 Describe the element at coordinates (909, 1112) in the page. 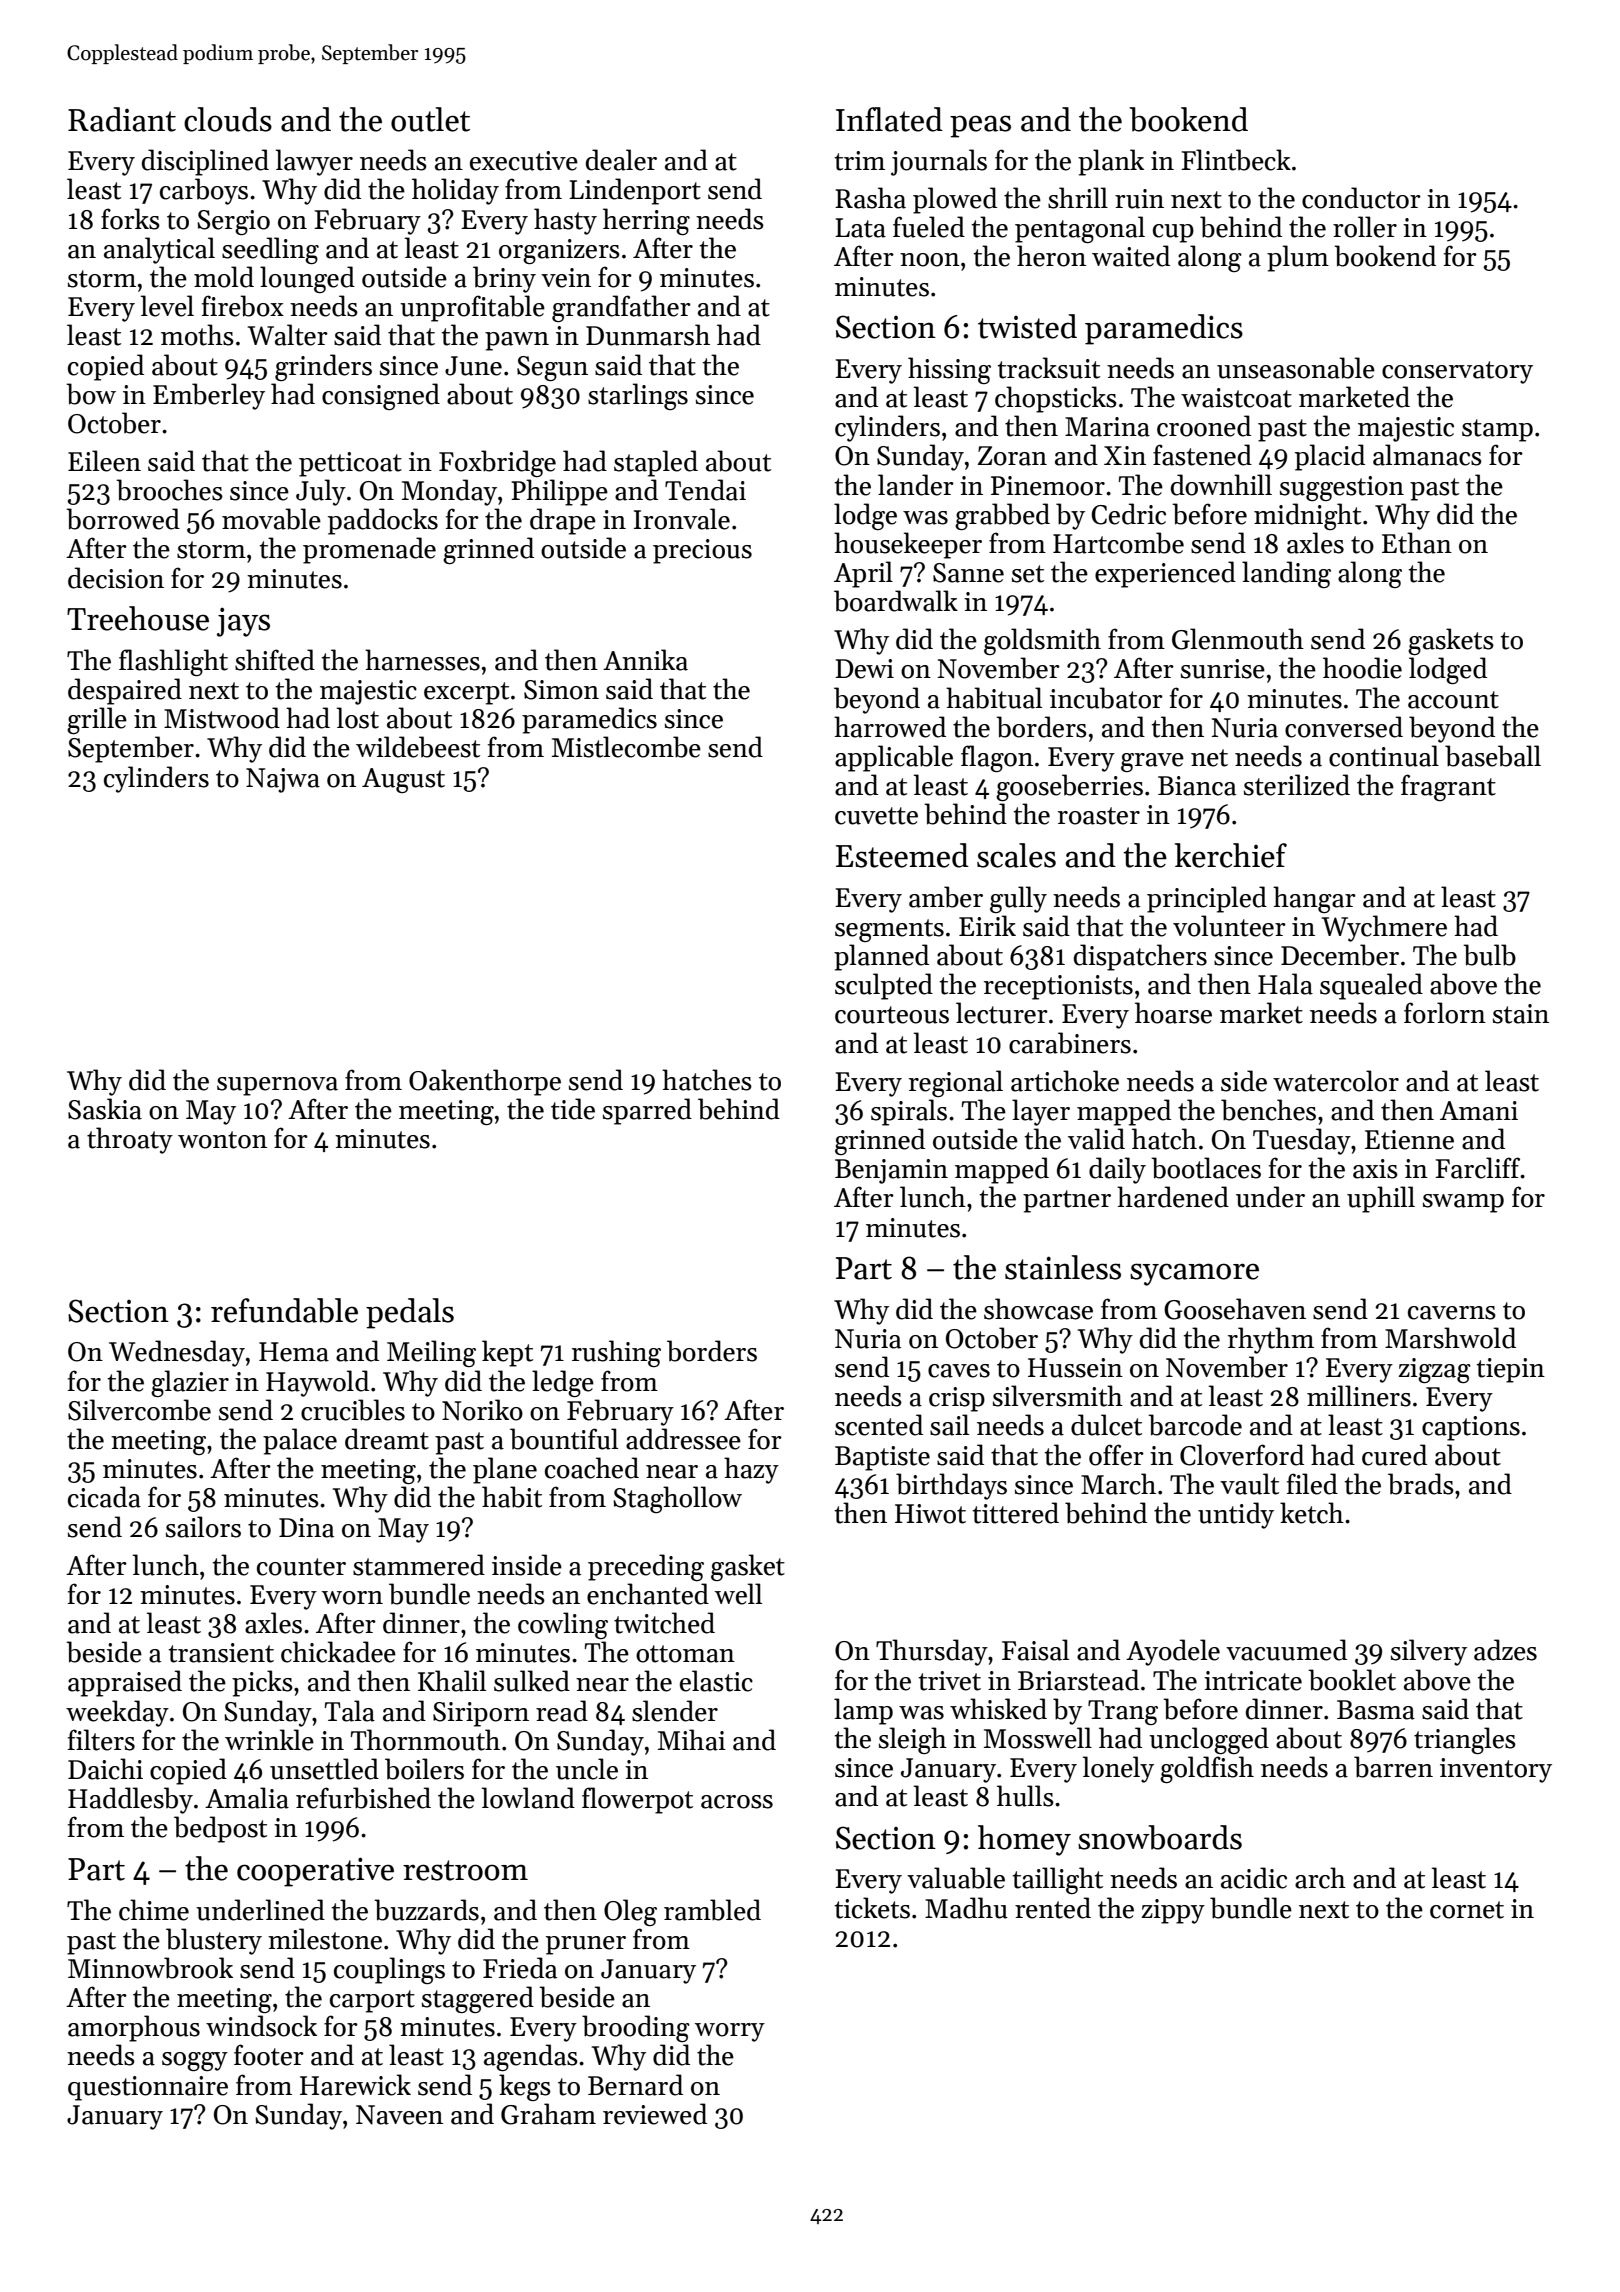

I see `spirals` at that location.
